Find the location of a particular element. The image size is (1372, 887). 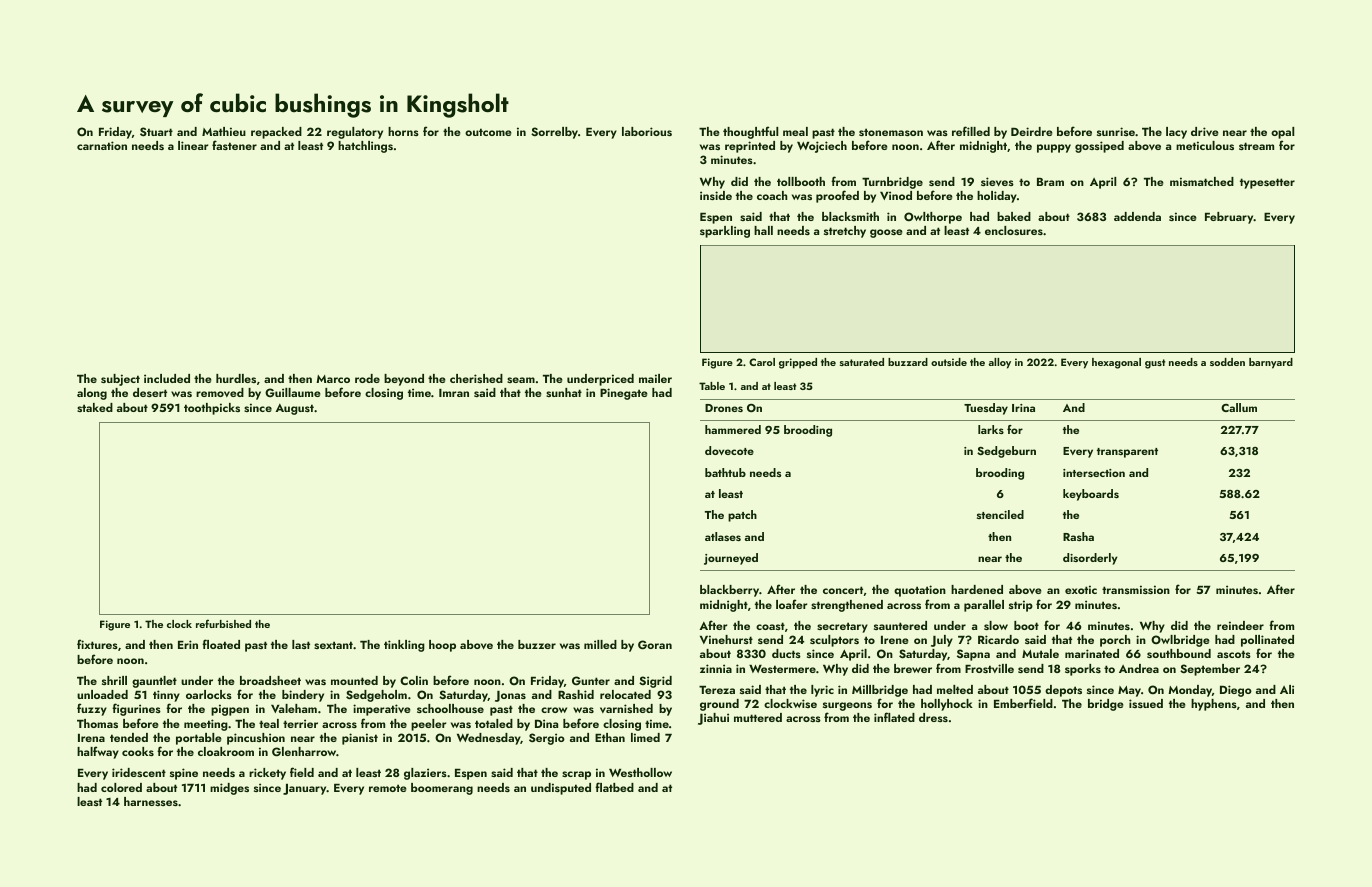

alloy is located at coordinates (1000, 363).
